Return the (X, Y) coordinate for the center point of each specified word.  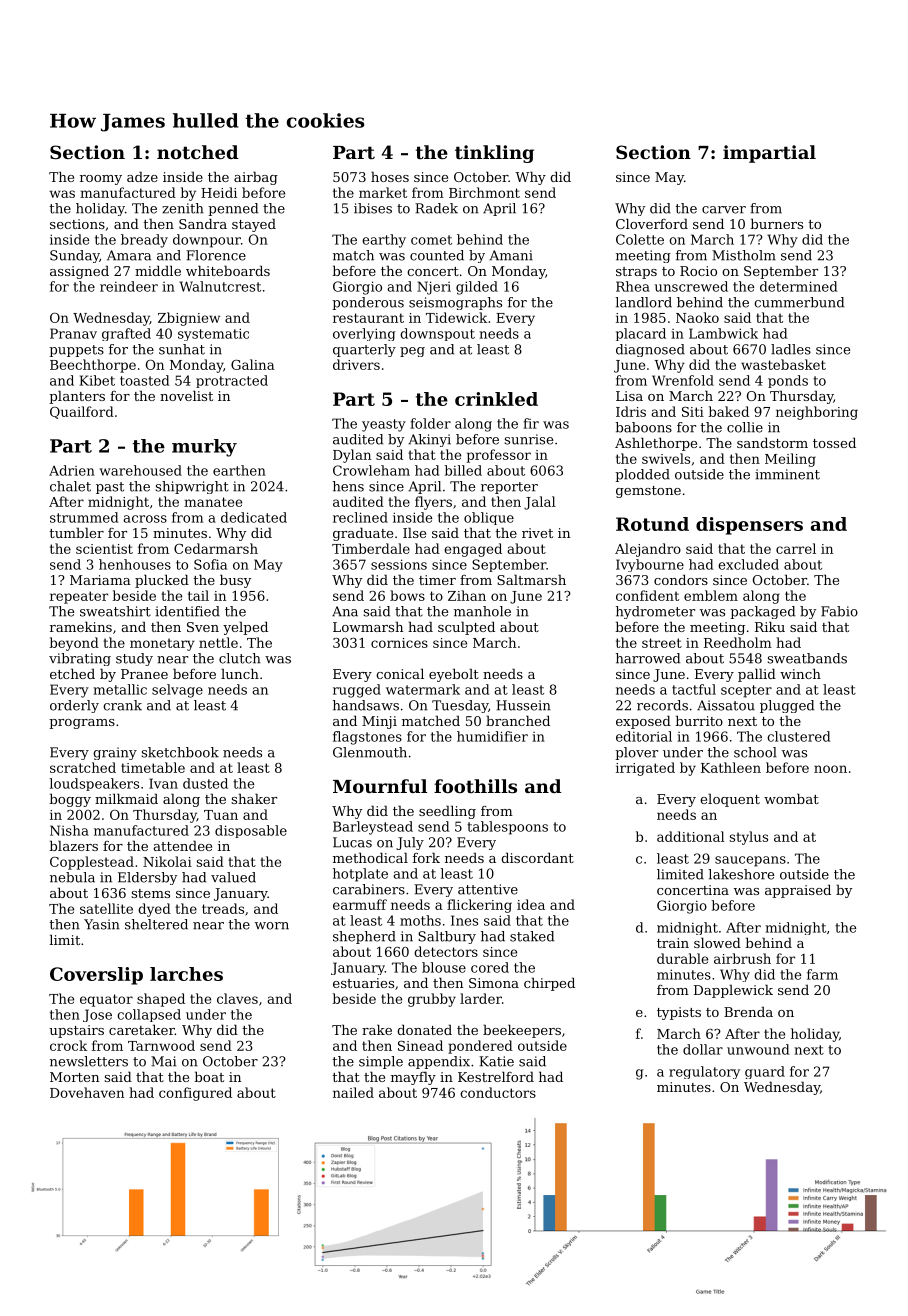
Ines (464, 920)
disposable (251, 831)
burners (776, 223)
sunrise (529, 439)
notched (197, 152)
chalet (70, 486)
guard (765, 1072)
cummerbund (799, 302)
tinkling (494, 154)
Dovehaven (87, 1092)
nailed (353, 1092)
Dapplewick (733, 991)
